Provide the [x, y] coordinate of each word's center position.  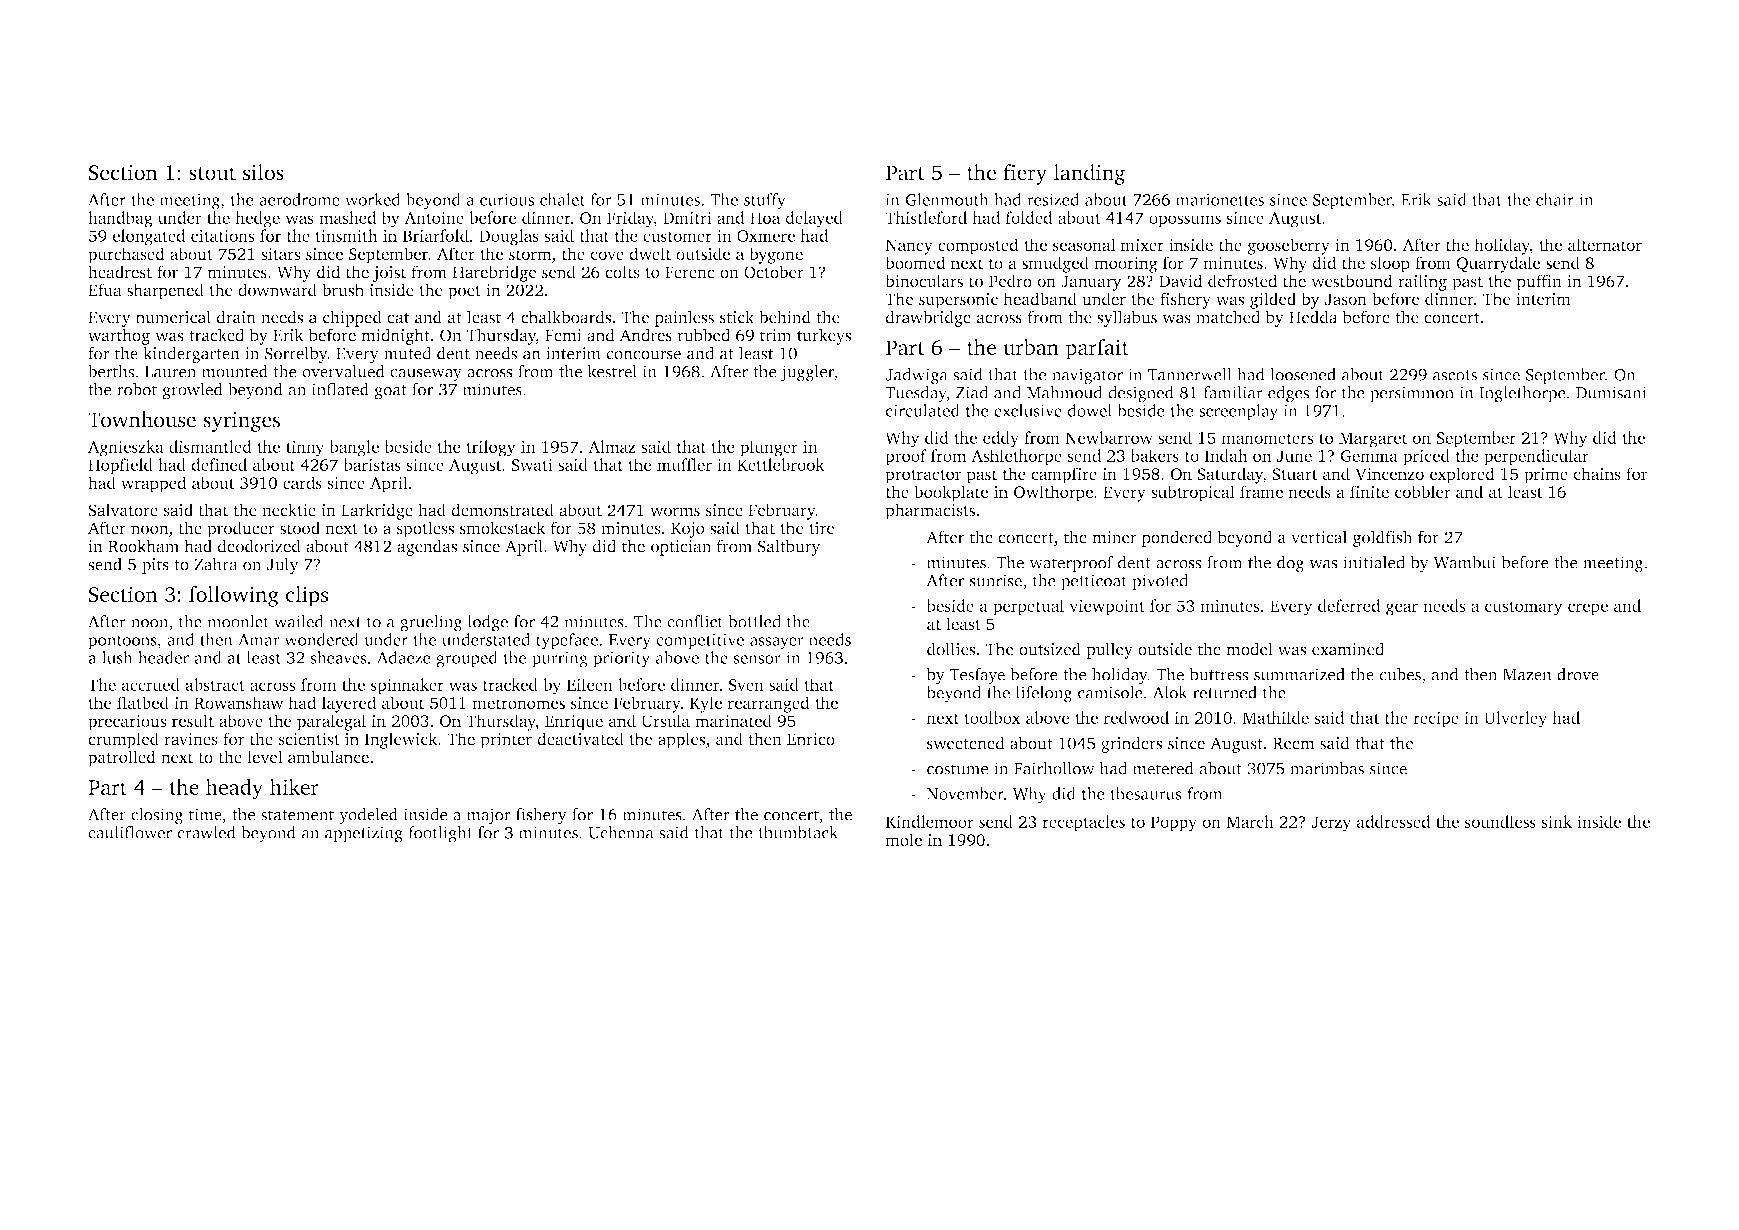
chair [1555, 199]
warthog [119, 336]
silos [263, 172]
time [205, 814]
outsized [1050, 649]
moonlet [238, 621]
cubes [1400, 674]
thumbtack [798, 832]
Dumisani [1611, 392]
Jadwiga [916, 376]
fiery [1025, 174]
